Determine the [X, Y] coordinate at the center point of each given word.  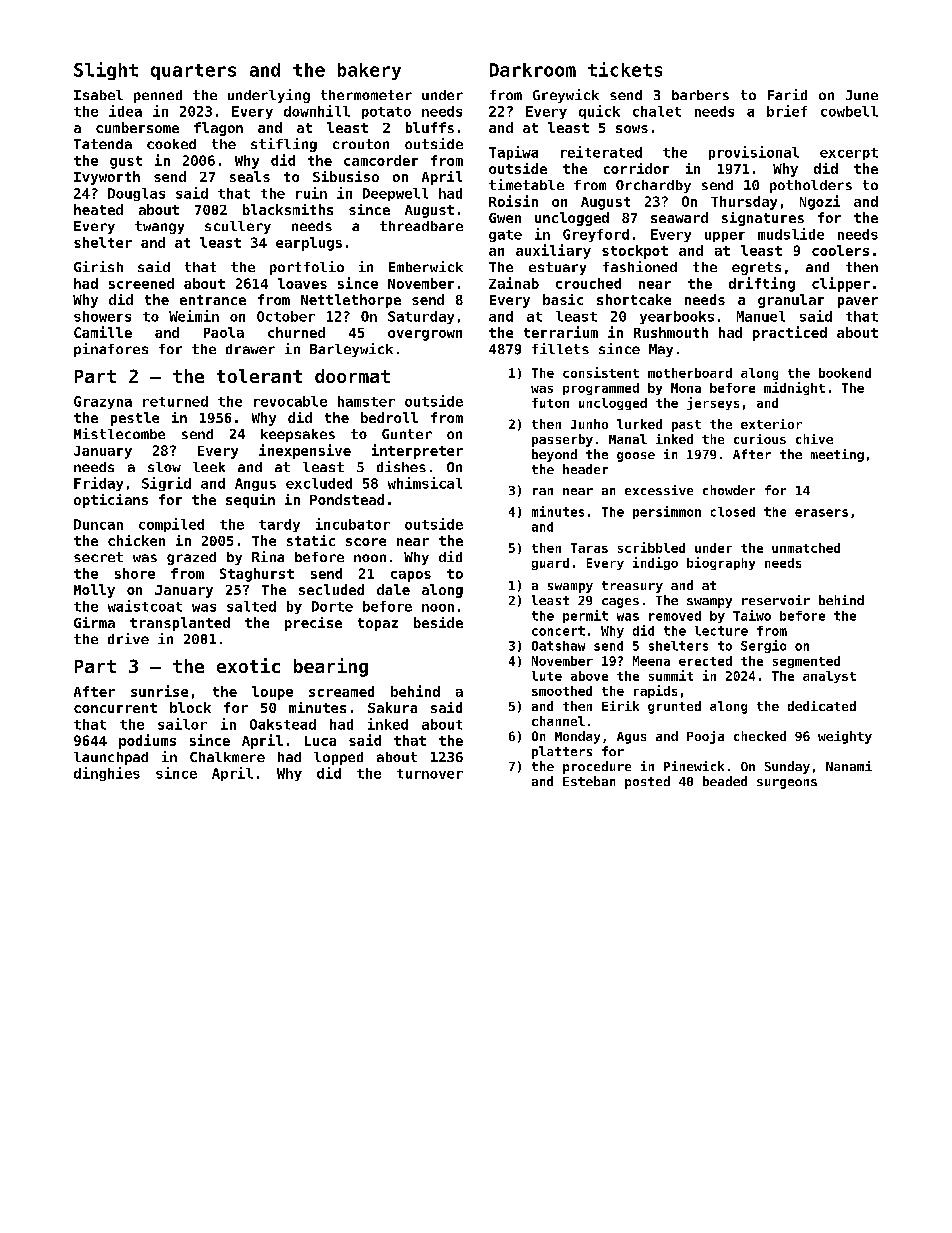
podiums [147, 741]
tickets [625, 69]
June [862, 95]
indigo [655, 563]
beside [438, 622]
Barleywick [351, 350]
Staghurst [257, 575]
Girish [98, 266]
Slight [106, 71]
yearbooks [677, 317]
